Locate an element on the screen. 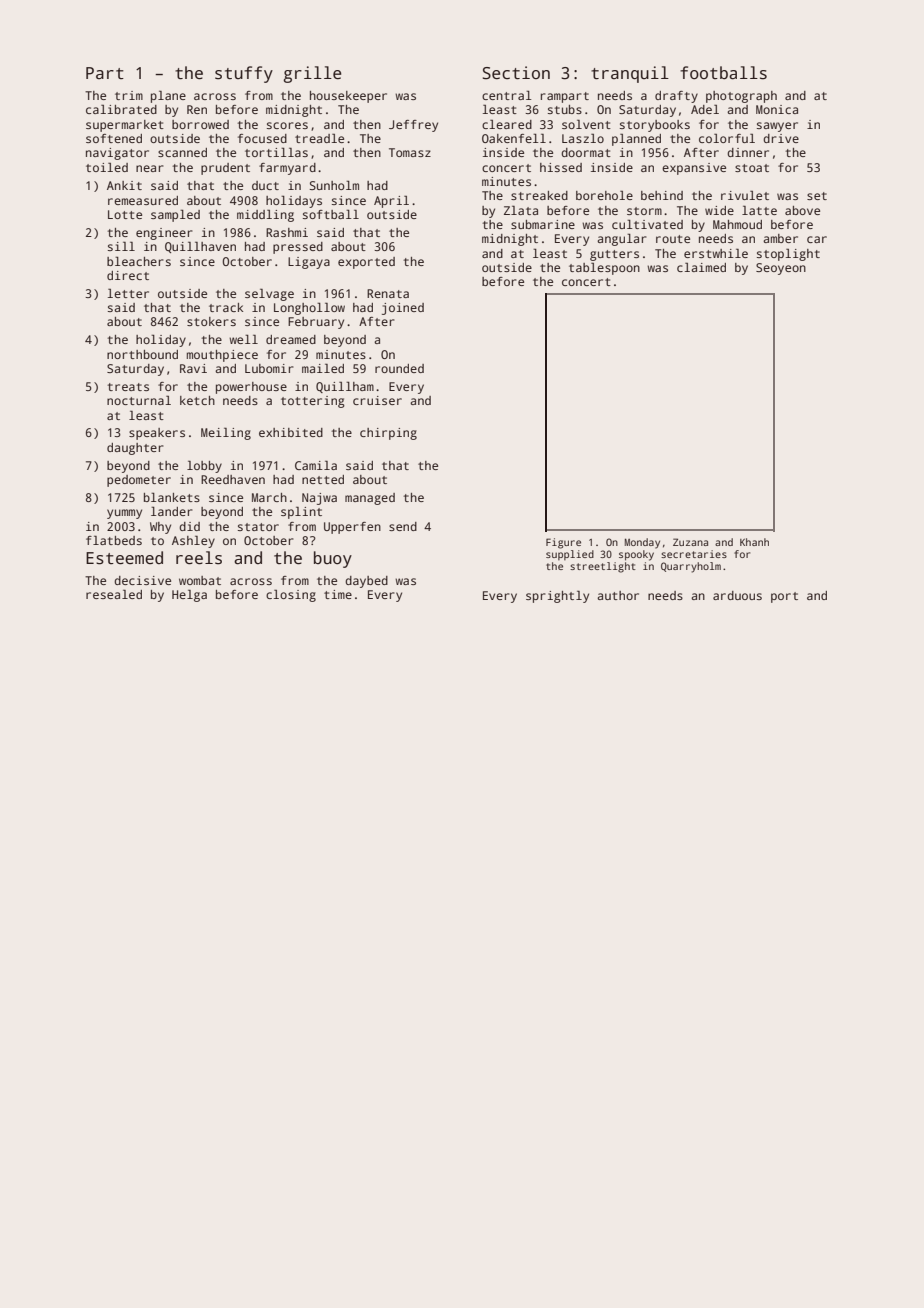 This screenshot has height=1308, width=924. managed is located at coordinates (370, 499).
